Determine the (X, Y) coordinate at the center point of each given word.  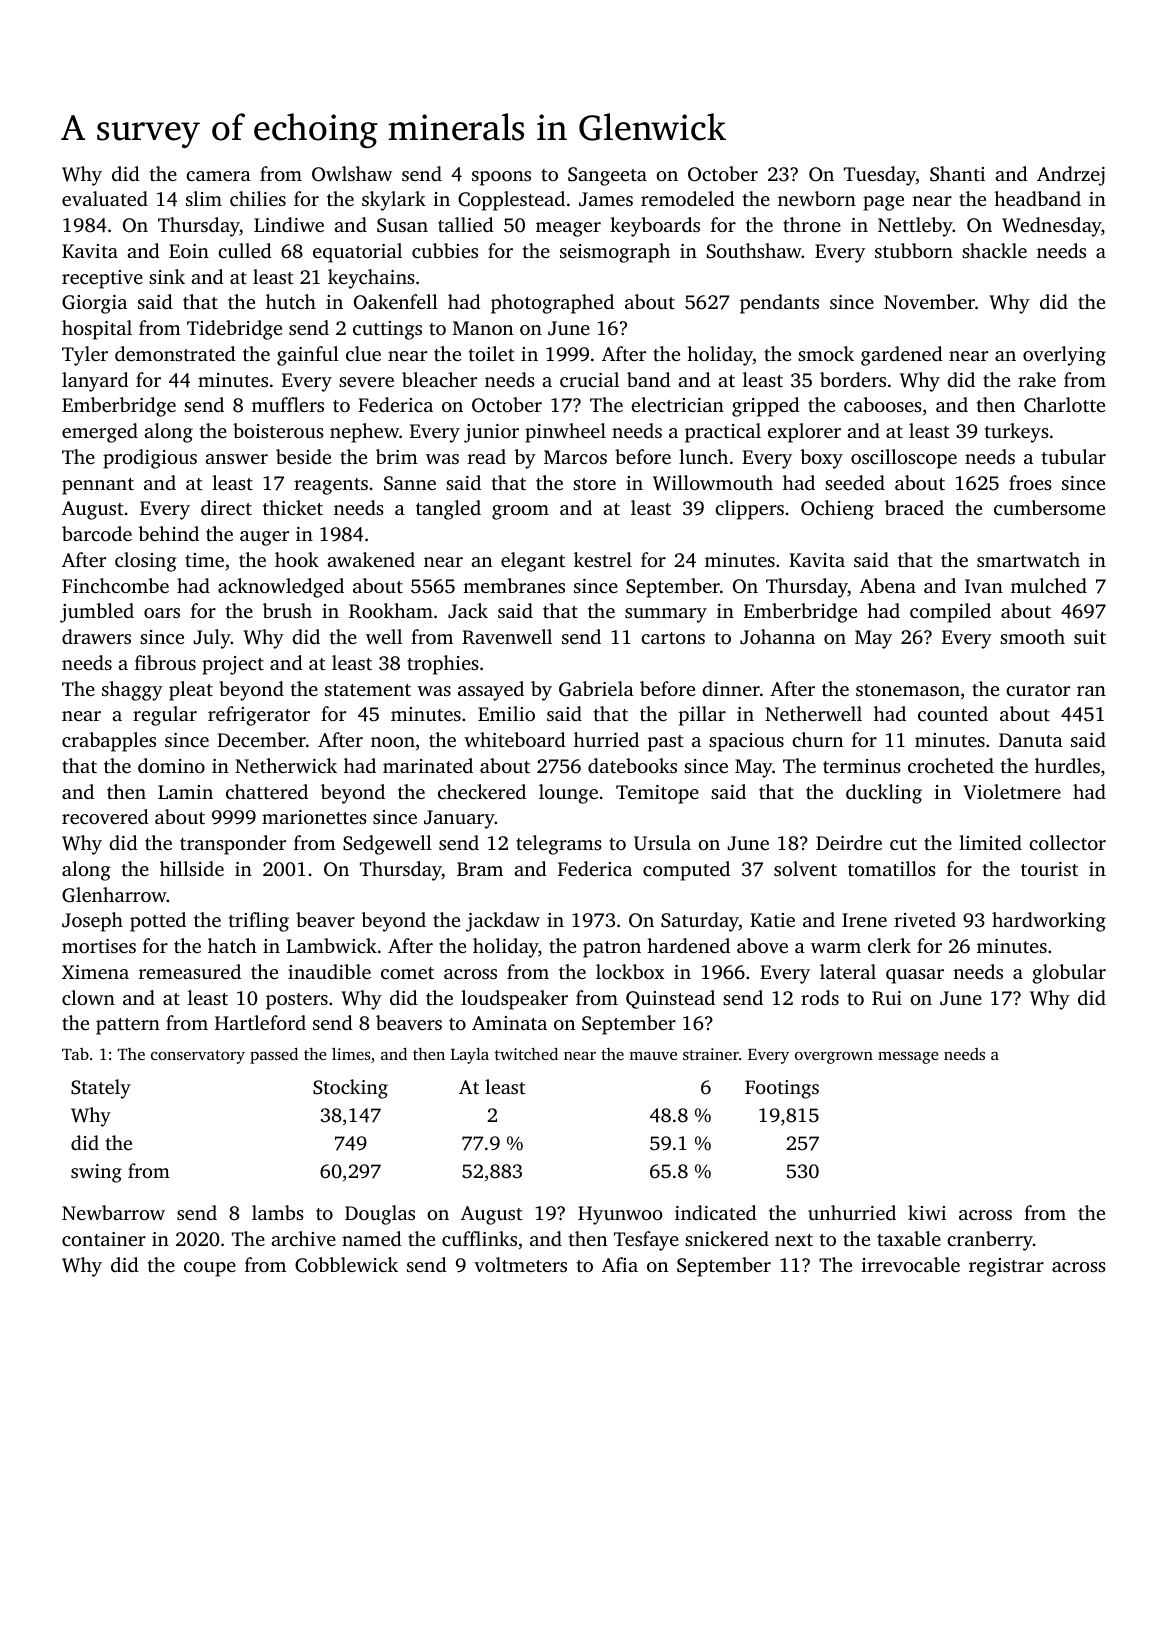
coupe (210, 1269)
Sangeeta (607, 176)
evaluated (105, 198)
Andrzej (1071, 176)
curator (1038, 690)
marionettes (314, 817)
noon (393, 742)
